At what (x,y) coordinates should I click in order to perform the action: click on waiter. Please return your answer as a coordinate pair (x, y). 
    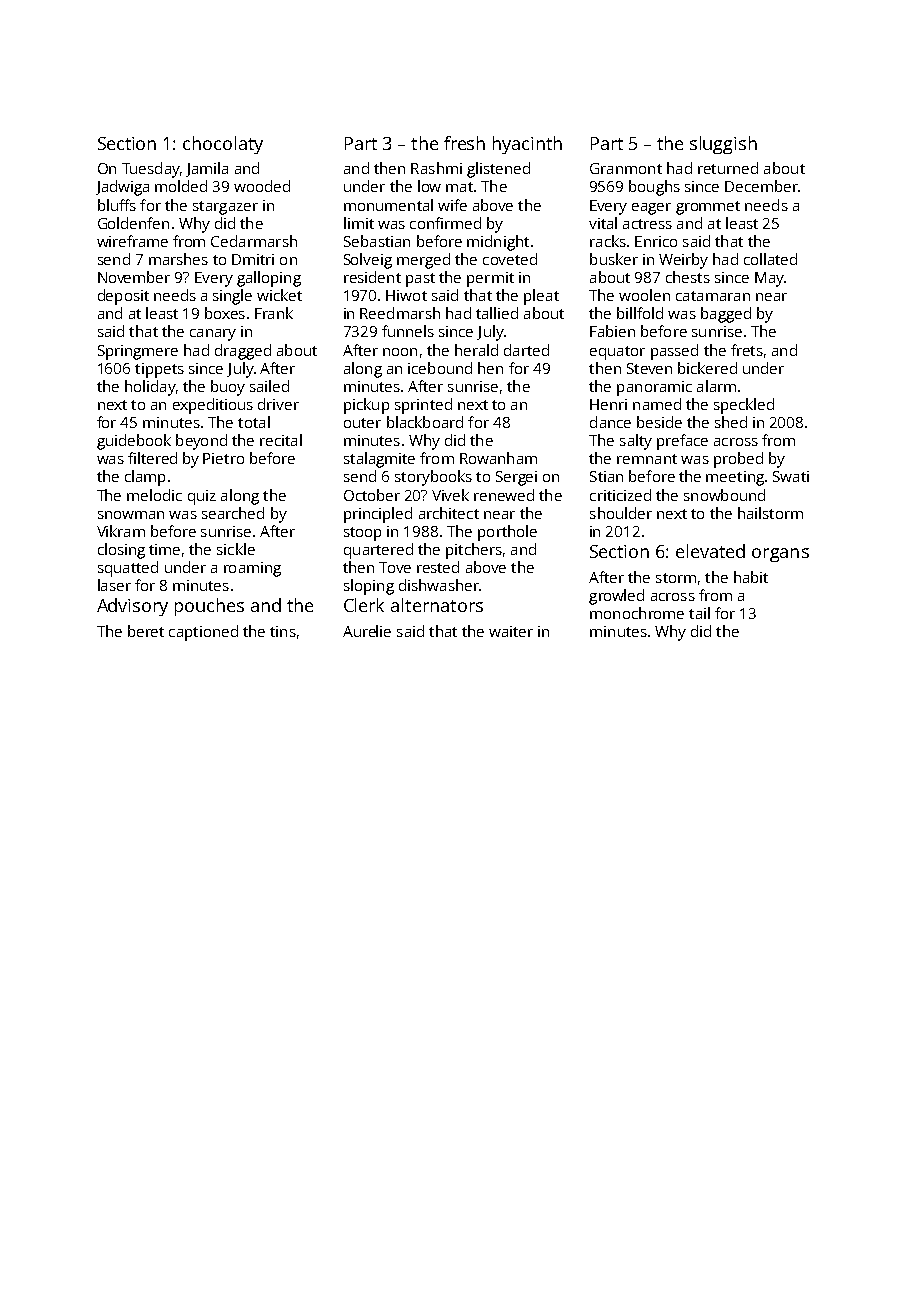
    Looking at the image, I should click on (511, 631).
